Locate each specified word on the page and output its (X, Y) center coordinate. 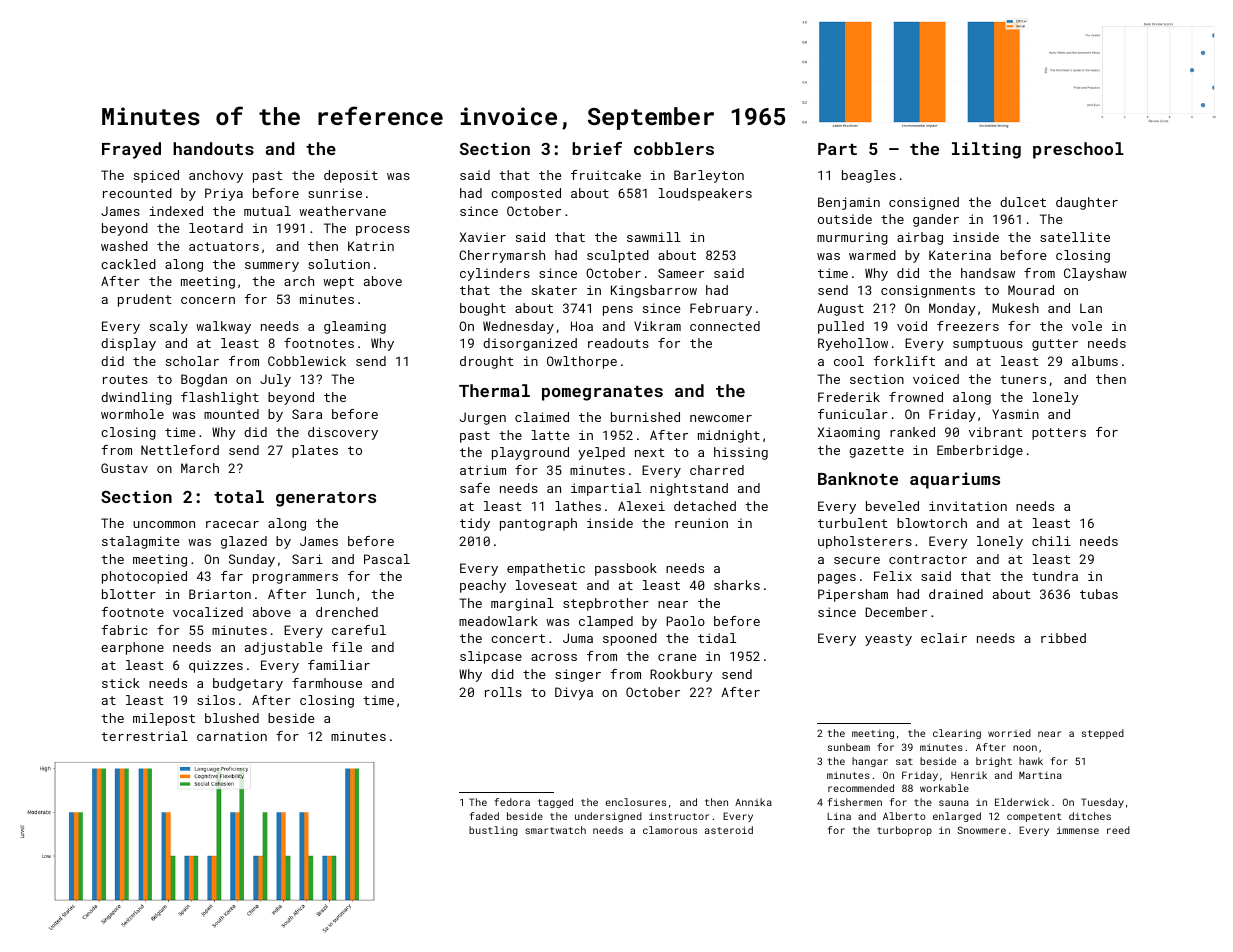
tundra (1055, 576)
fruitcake (606, 175)
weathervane (342, 211)
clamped (606, 622)
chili (1051, 541)
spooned (630, 639)
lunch (335, 594)
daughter (1087, 203)
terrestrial (144, 736)
